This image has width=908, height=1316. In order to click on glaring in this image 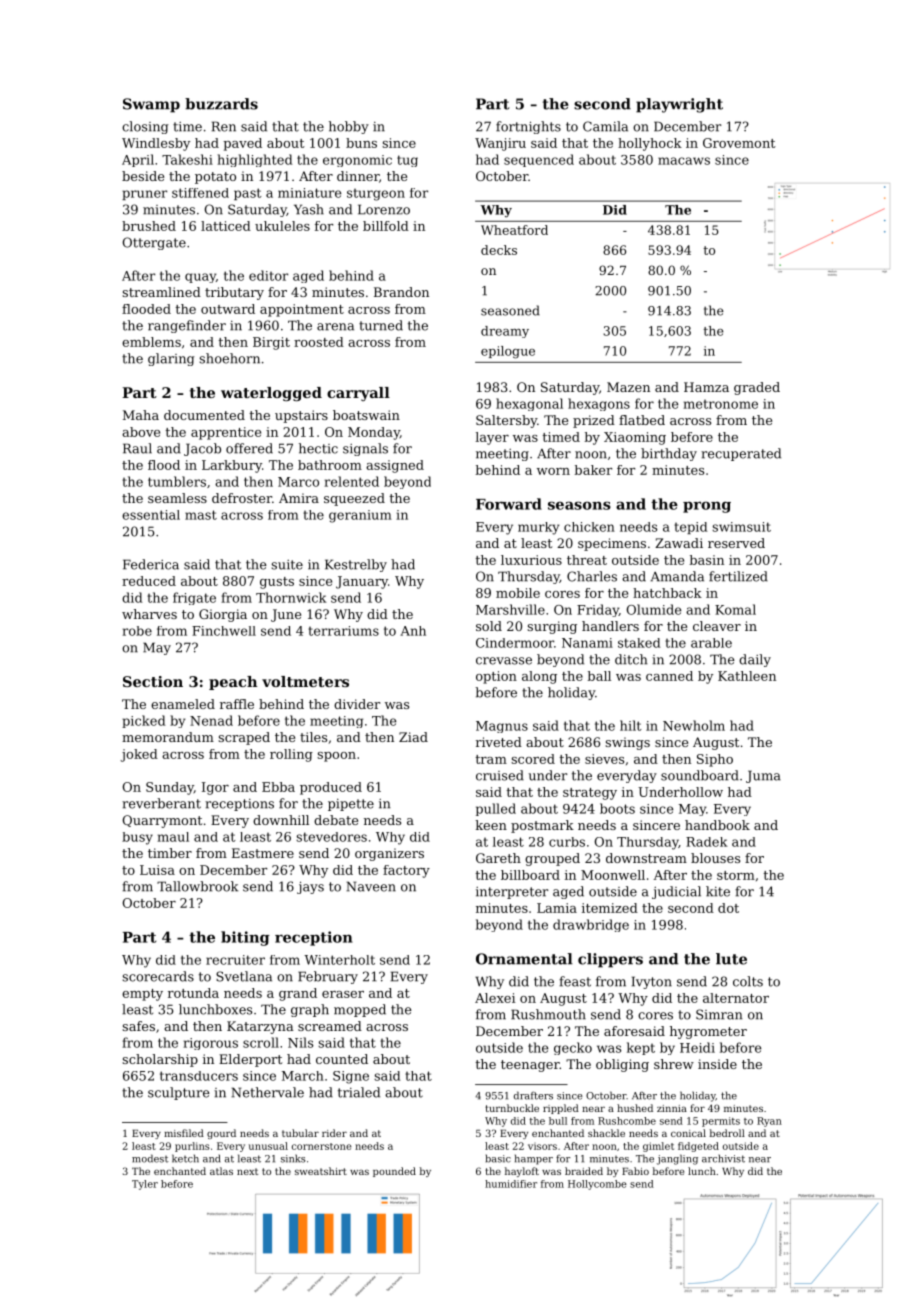, I will do `click(171, 359)`.
